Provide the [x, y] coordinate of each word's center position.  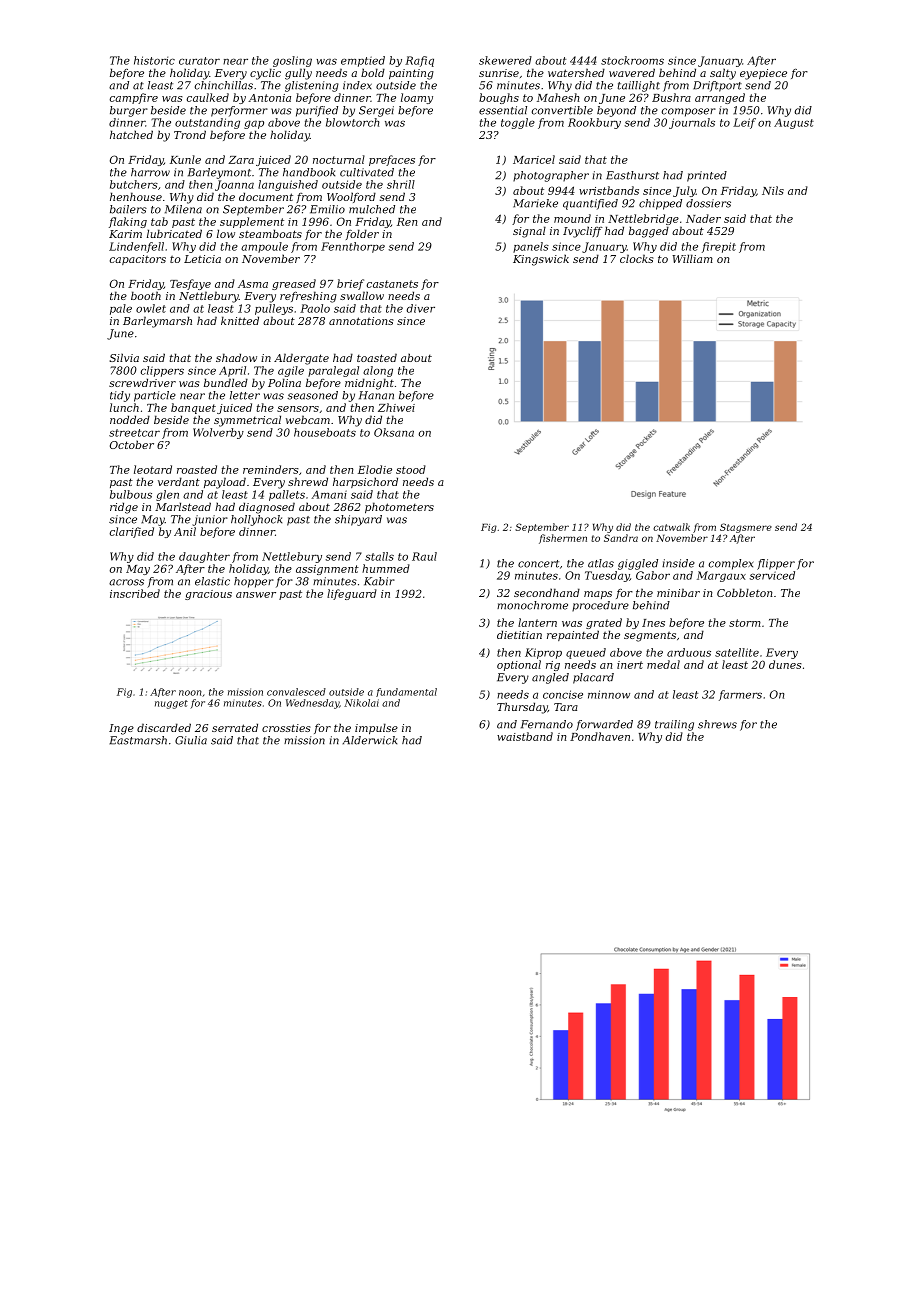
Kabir [379, 581]
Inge [121, 729]
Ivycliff [583, 232]
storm [745, 623]
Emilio [327, 209]
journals [692, 123]
